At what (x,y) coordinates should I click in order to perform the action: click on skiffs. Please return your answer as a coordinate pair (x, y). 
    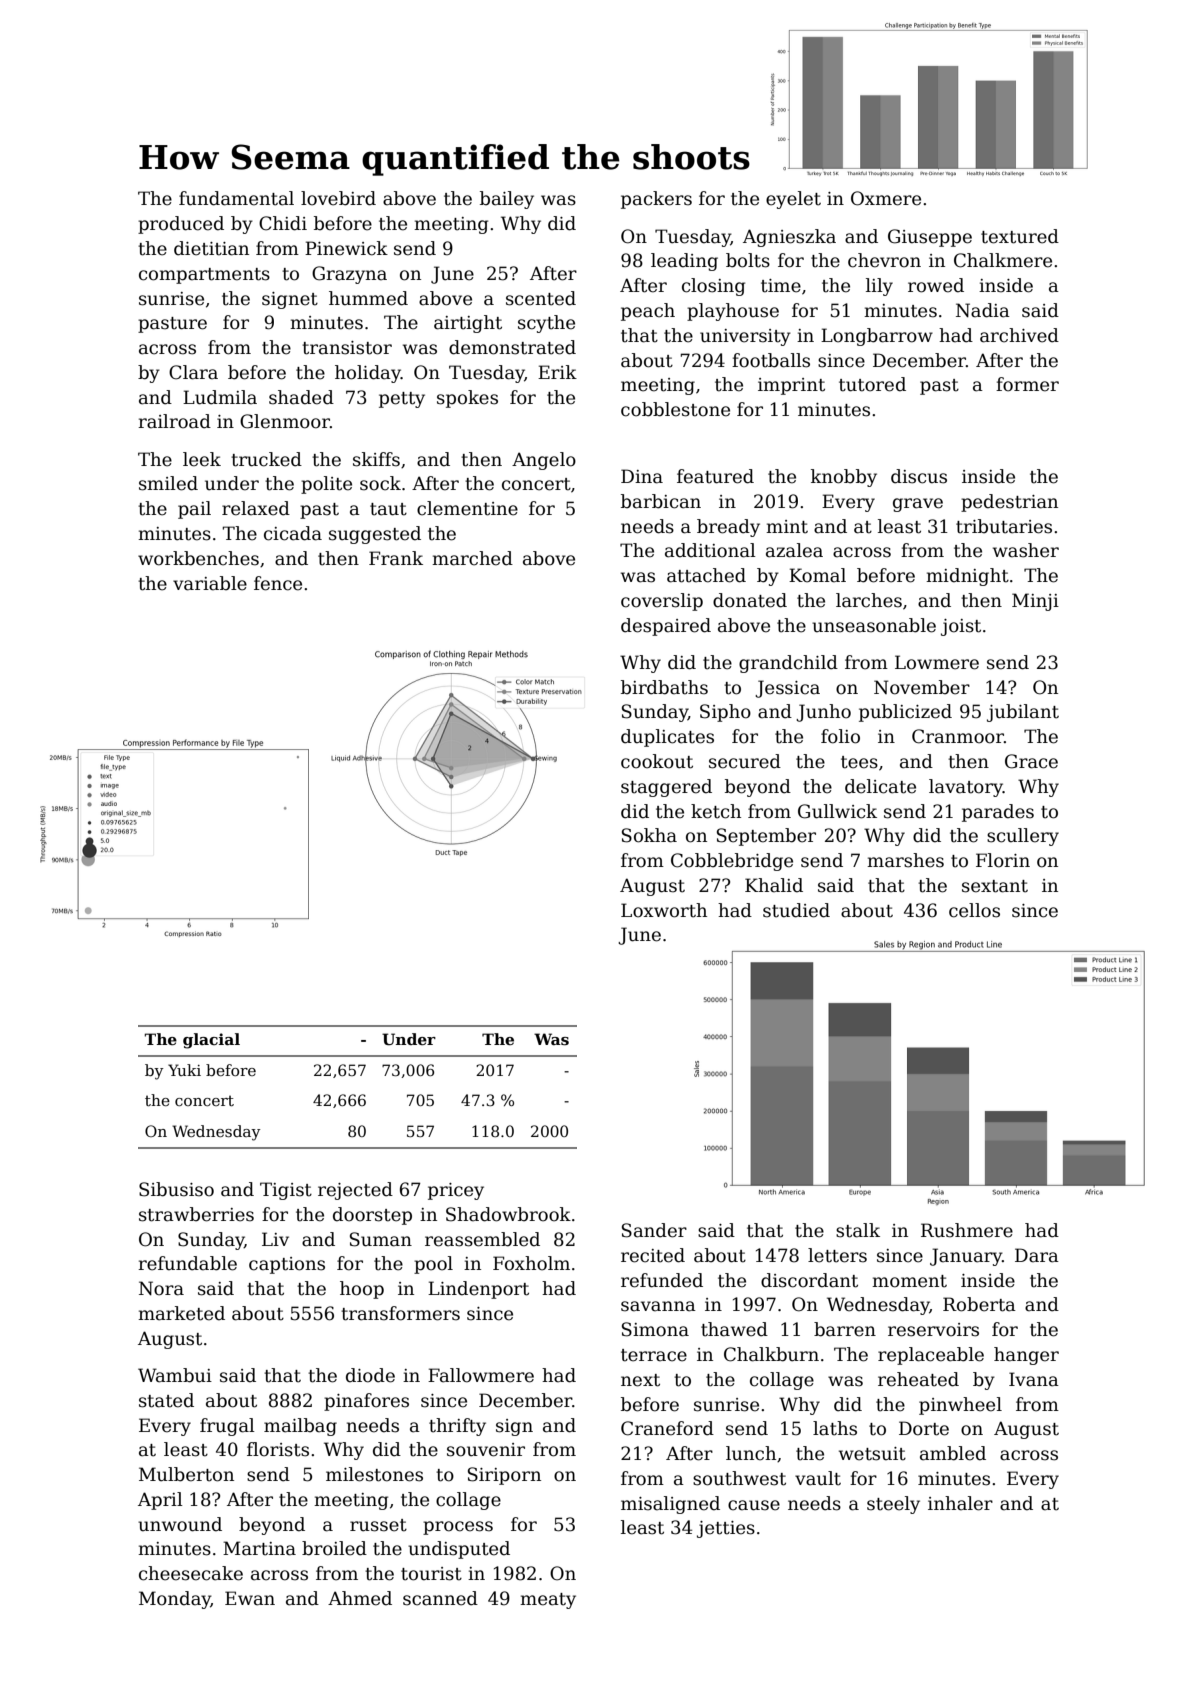
    Looking at the image, I should click on (376, 459).
